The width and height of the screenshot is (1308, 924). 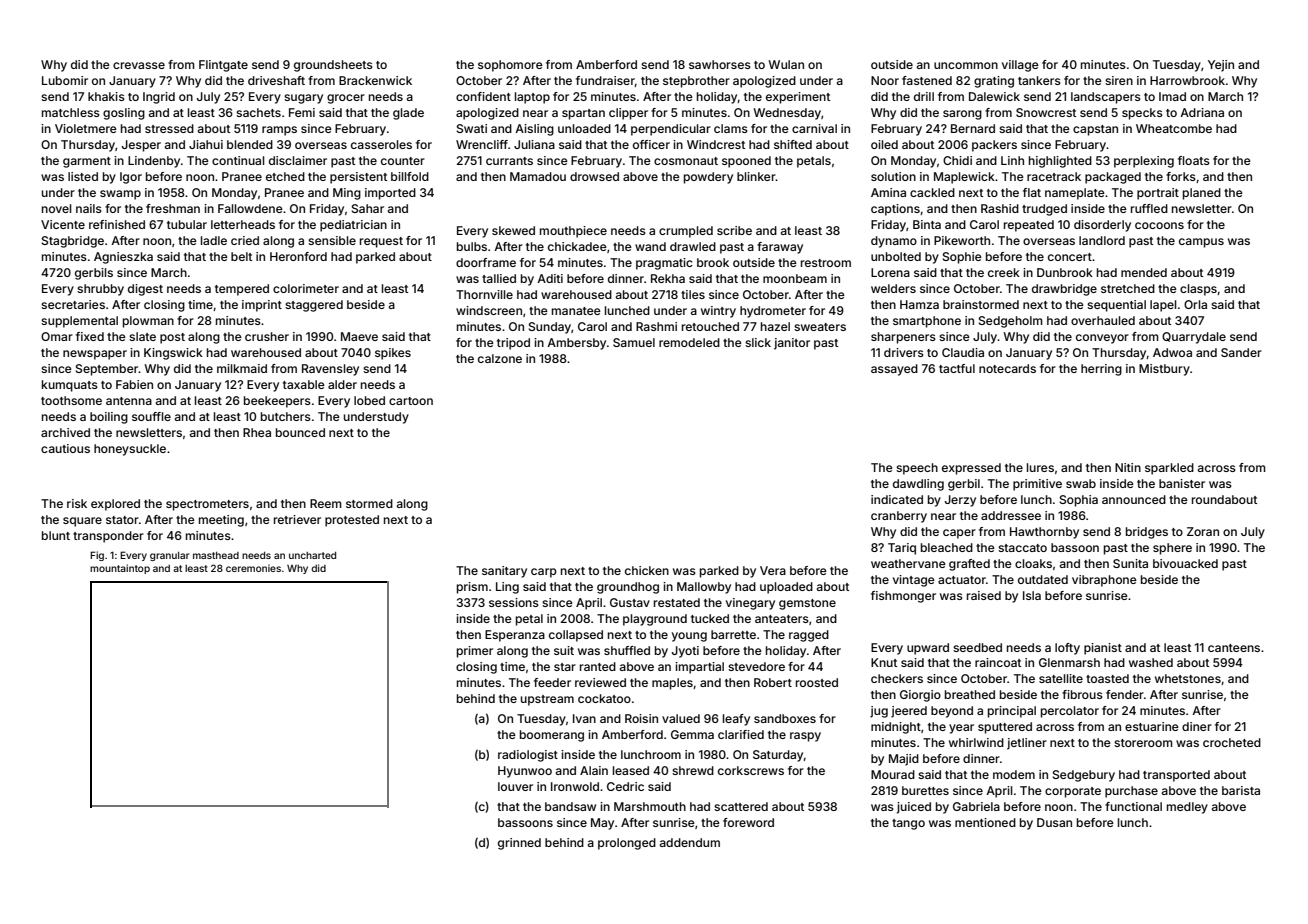 I want to click on cartoon, so click(x=411, y=401).
